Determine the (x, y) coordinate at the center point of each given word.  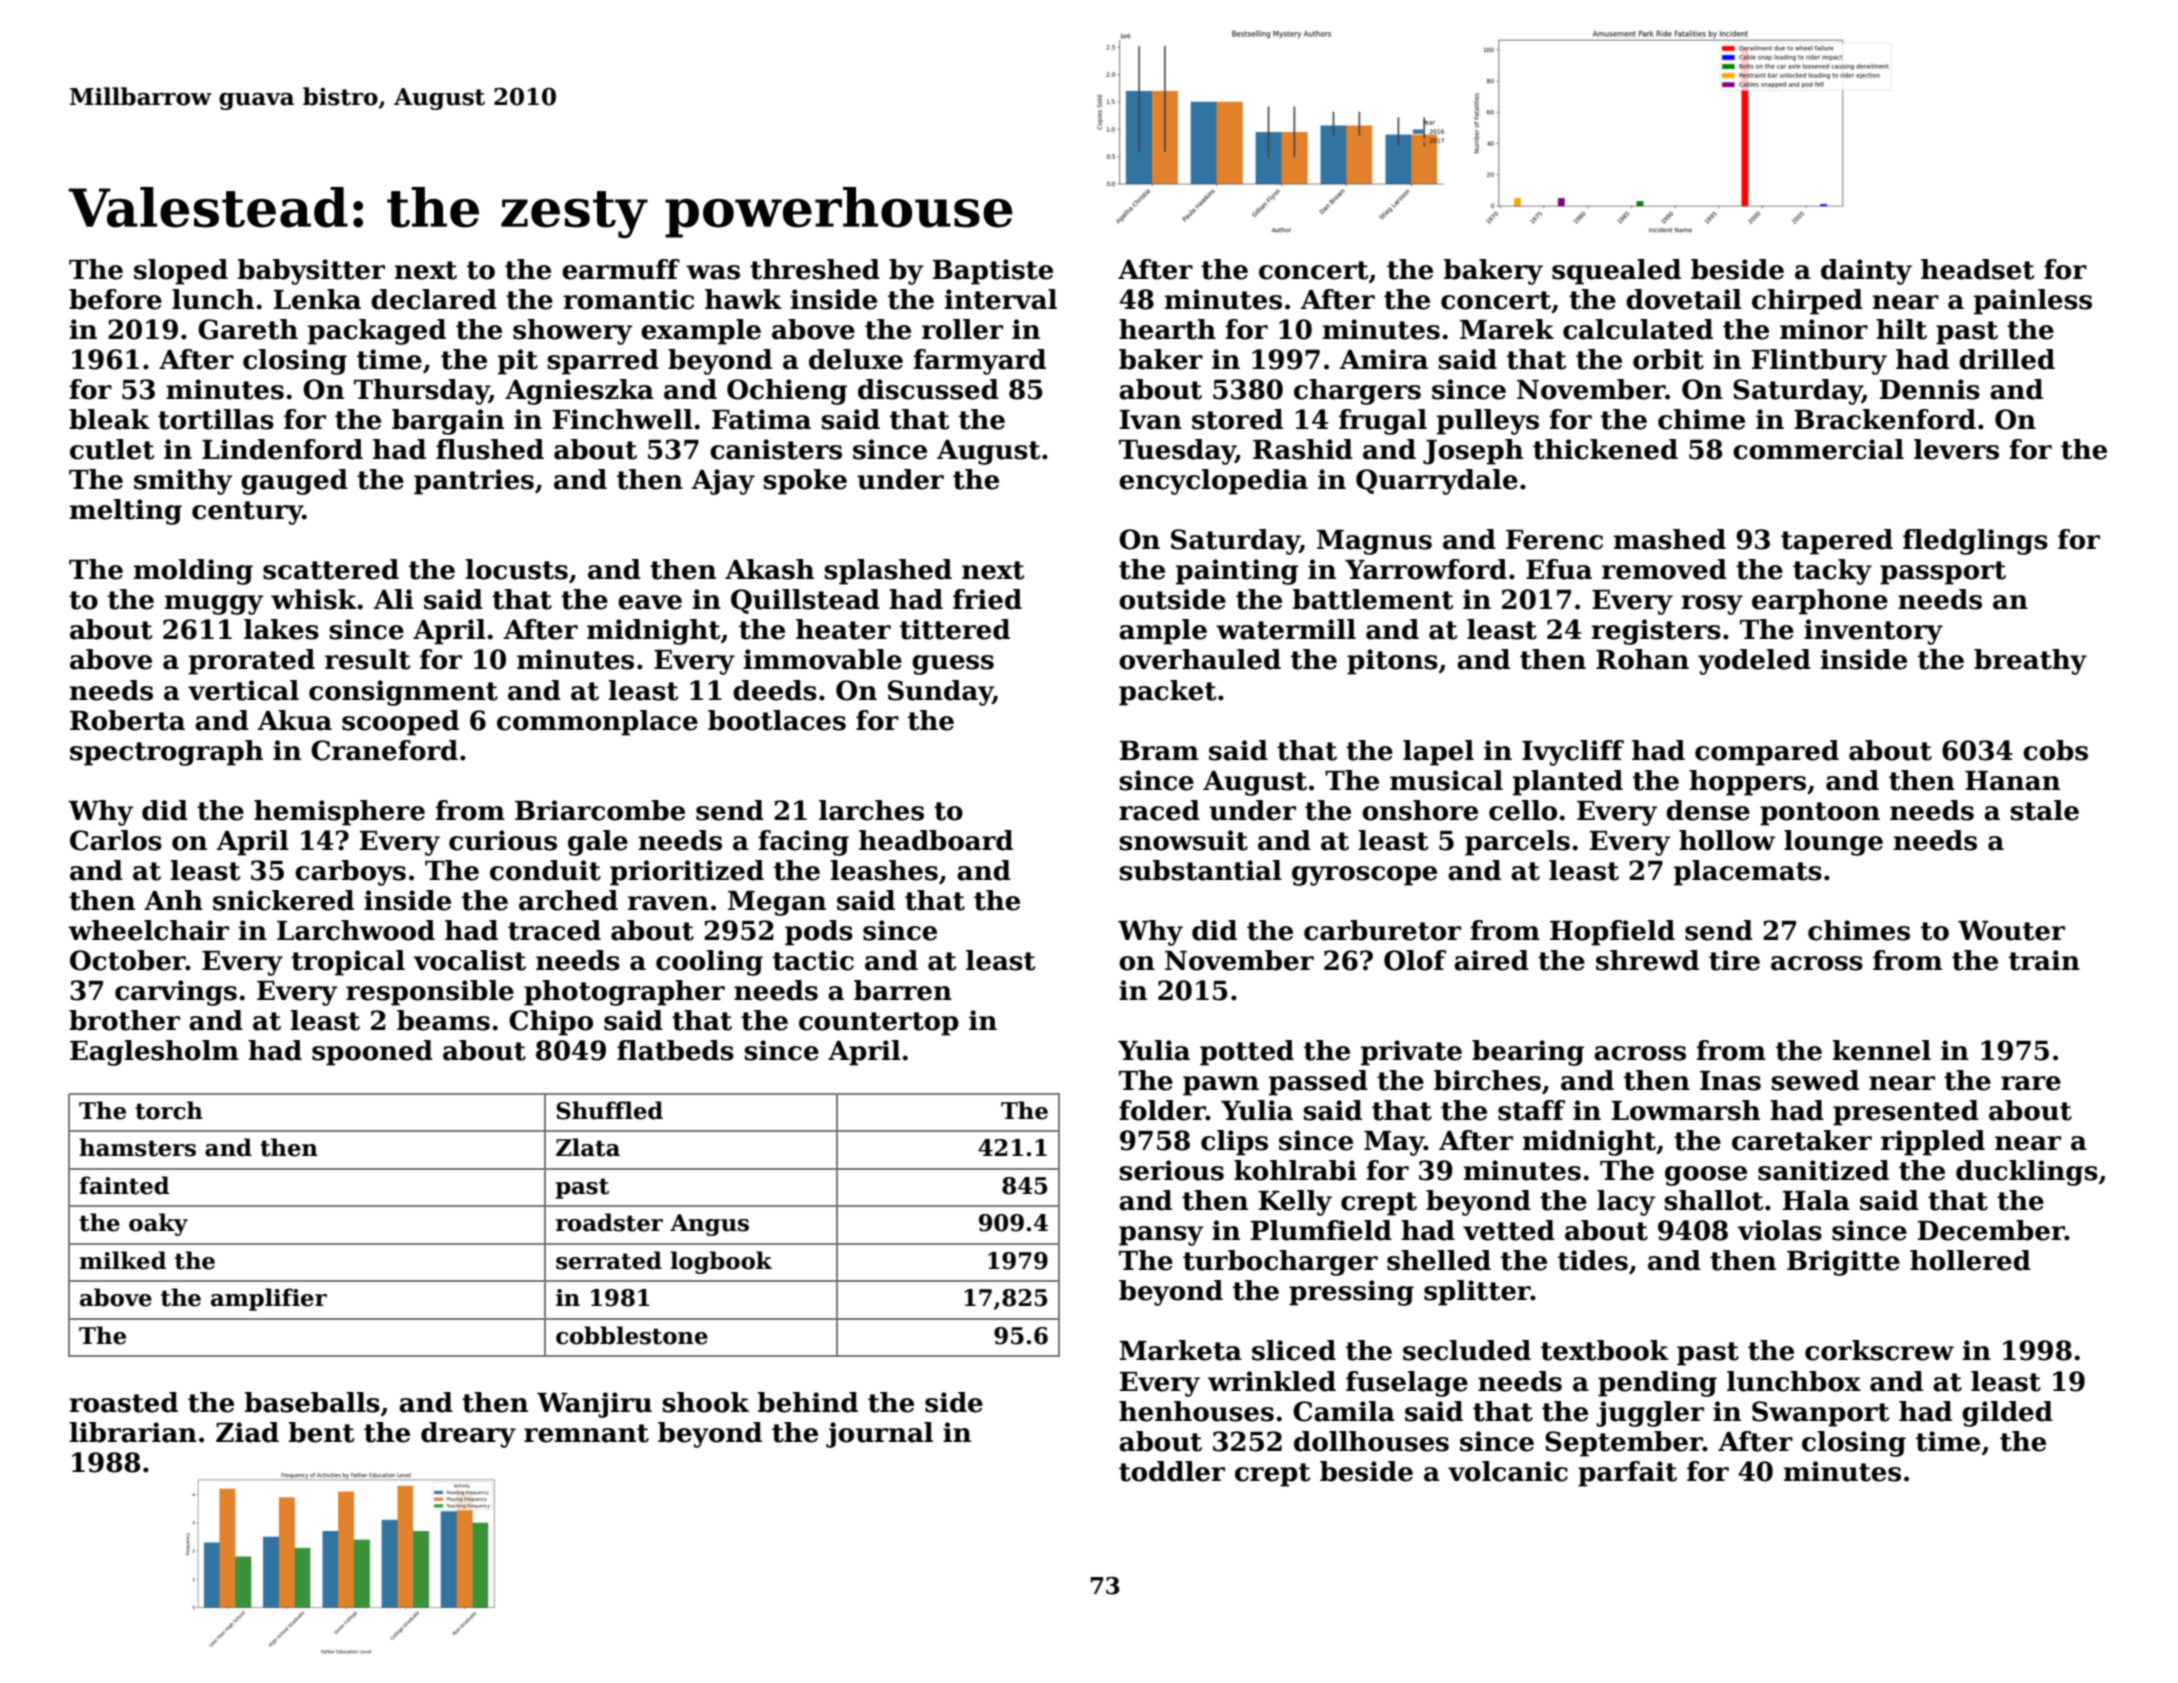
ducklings (2027, 1173)
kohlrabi (1295, 1170)
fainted (124, 1185)
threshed (815, 269)
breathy (2030, 662)
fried (987, 599)
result (367, 659)
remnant (586, 1433)
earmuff (621, 269)
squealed (1616, 272)
